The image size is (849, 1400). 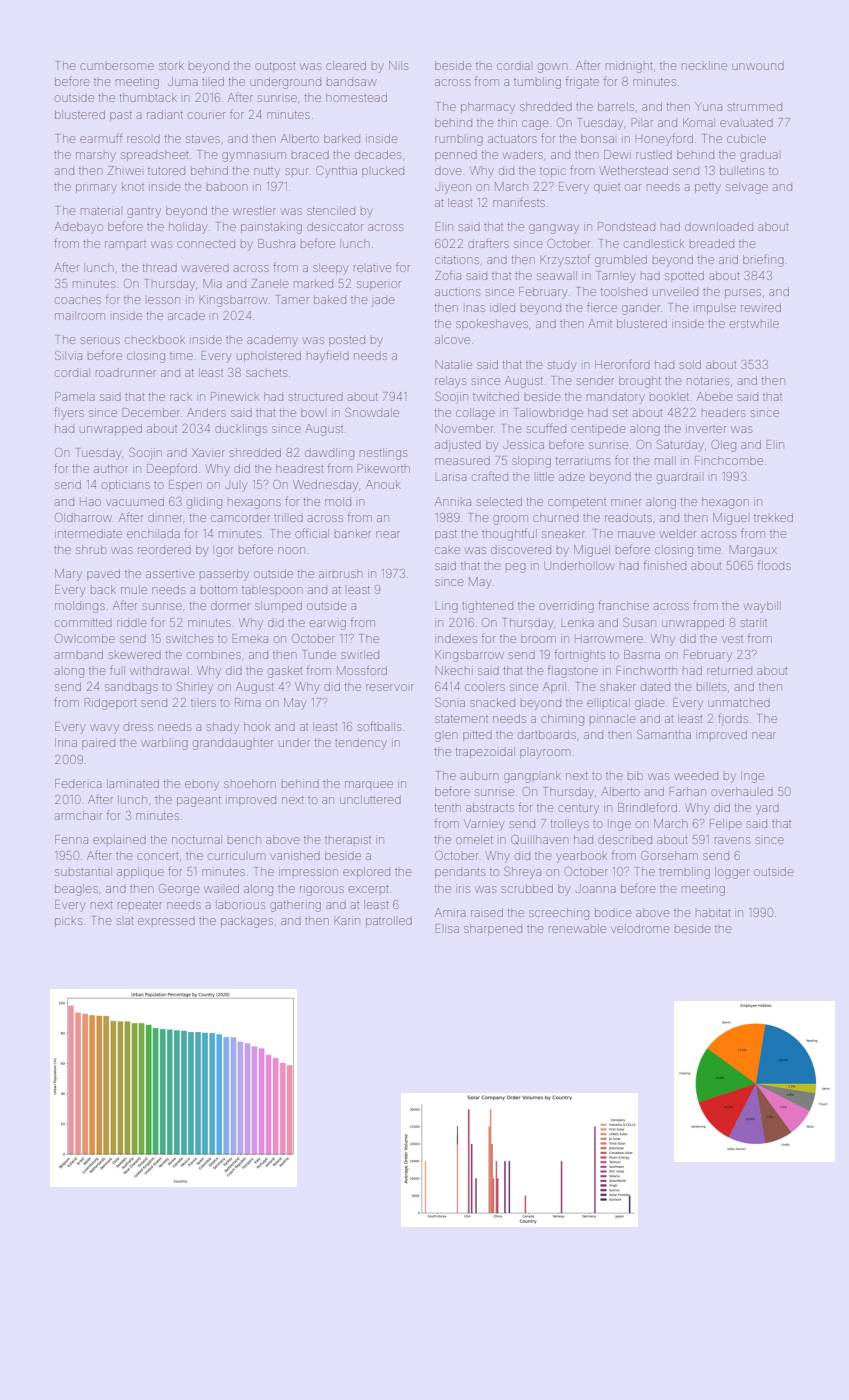 I want to click on earmuff, so click(x=101, y=138).
